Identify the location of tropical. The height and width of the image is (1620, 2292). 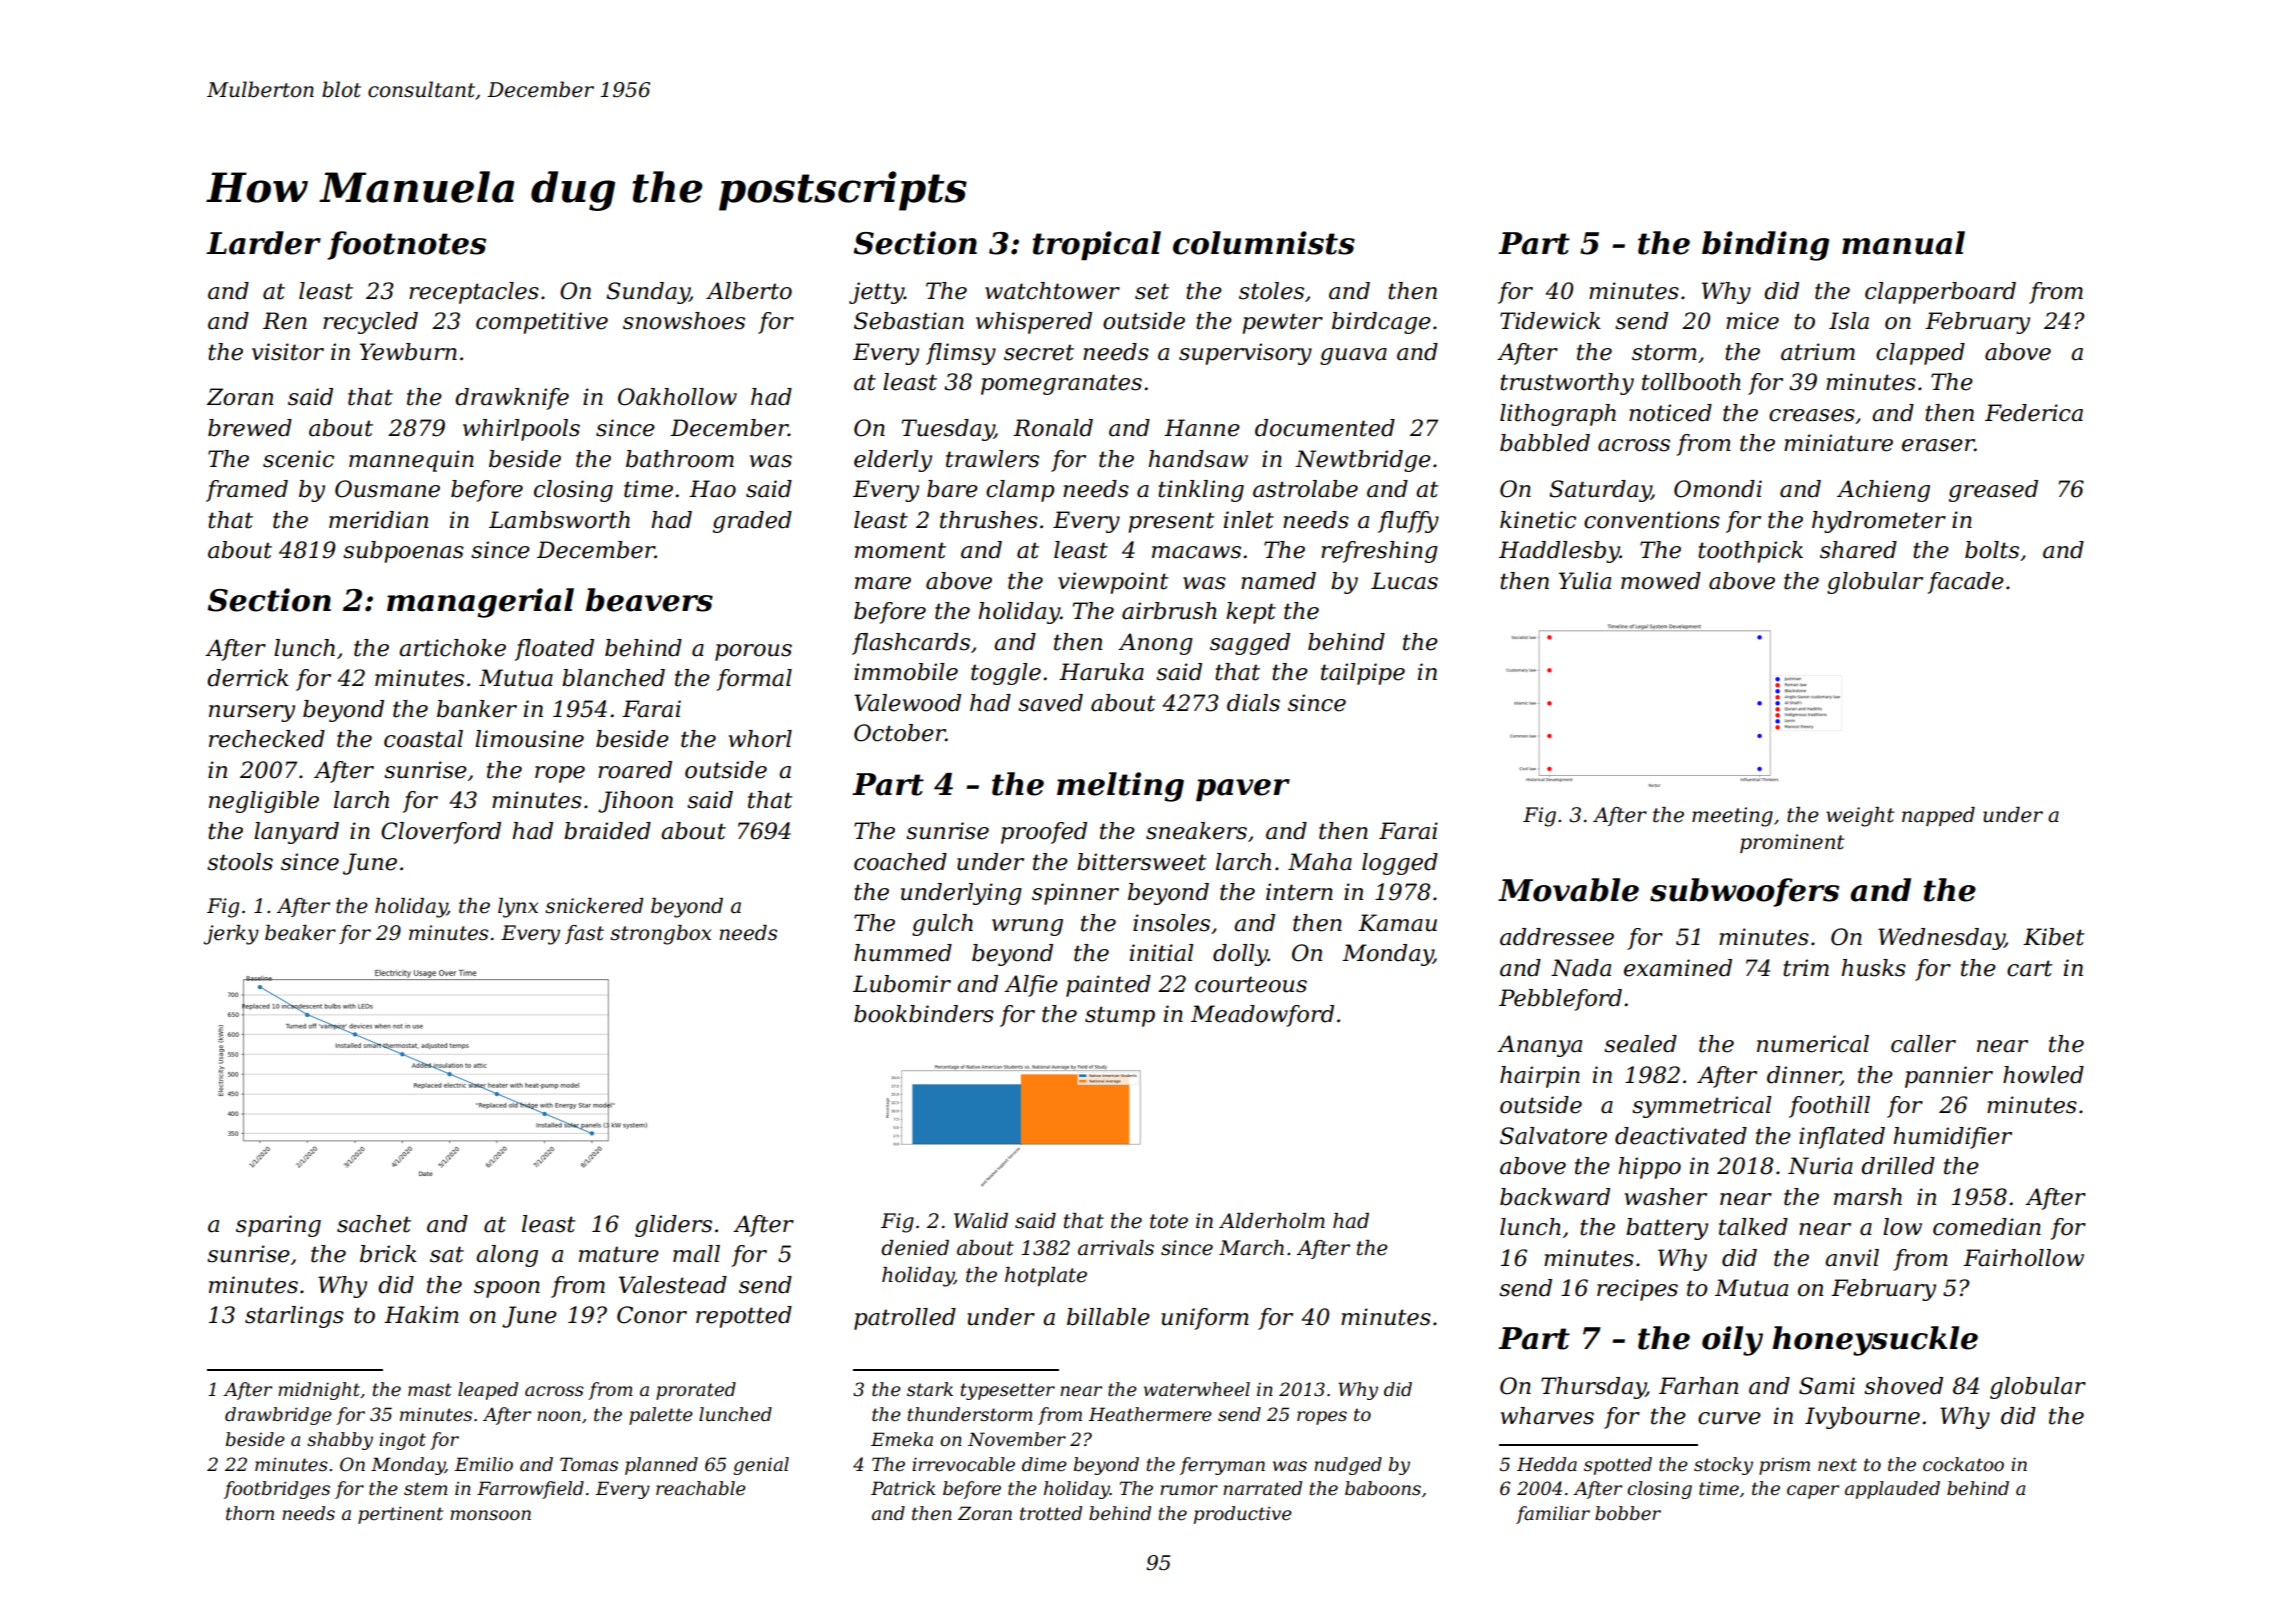
(1097, 245).
